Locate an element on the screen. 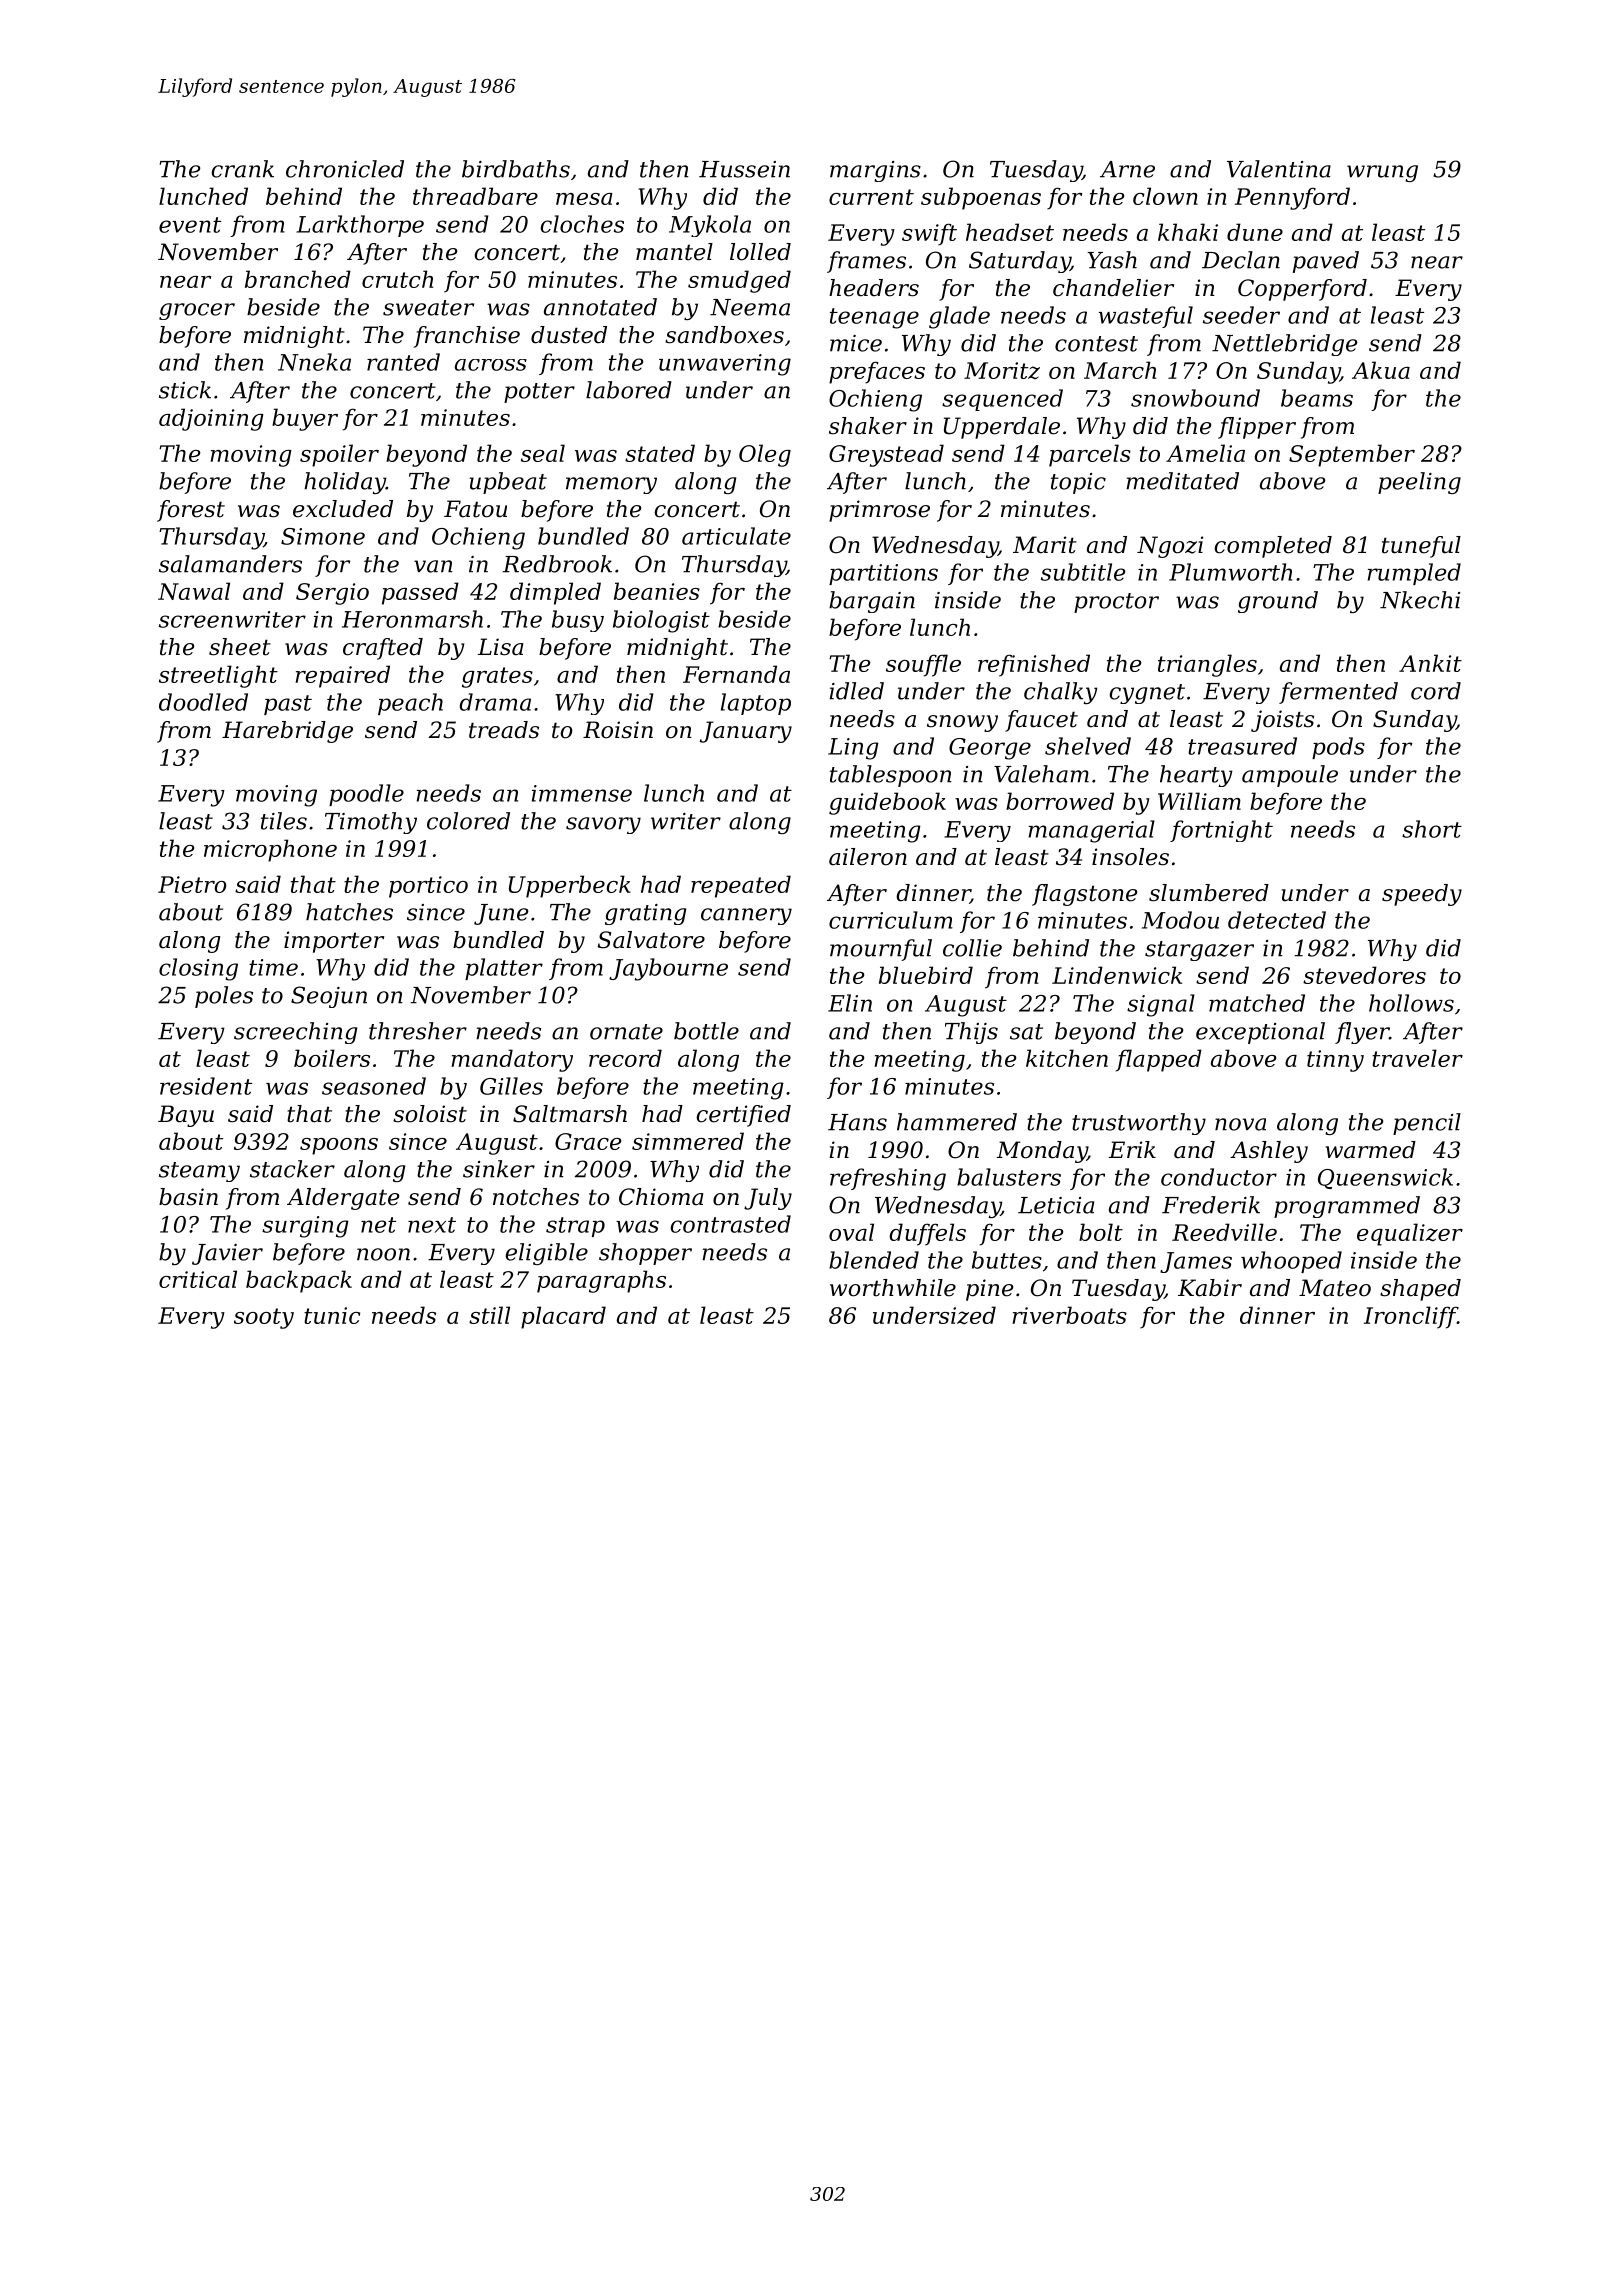 Image resolution: width=1620 pixels, height=2292 pixels. branched is located at coordinates (298, 279).
